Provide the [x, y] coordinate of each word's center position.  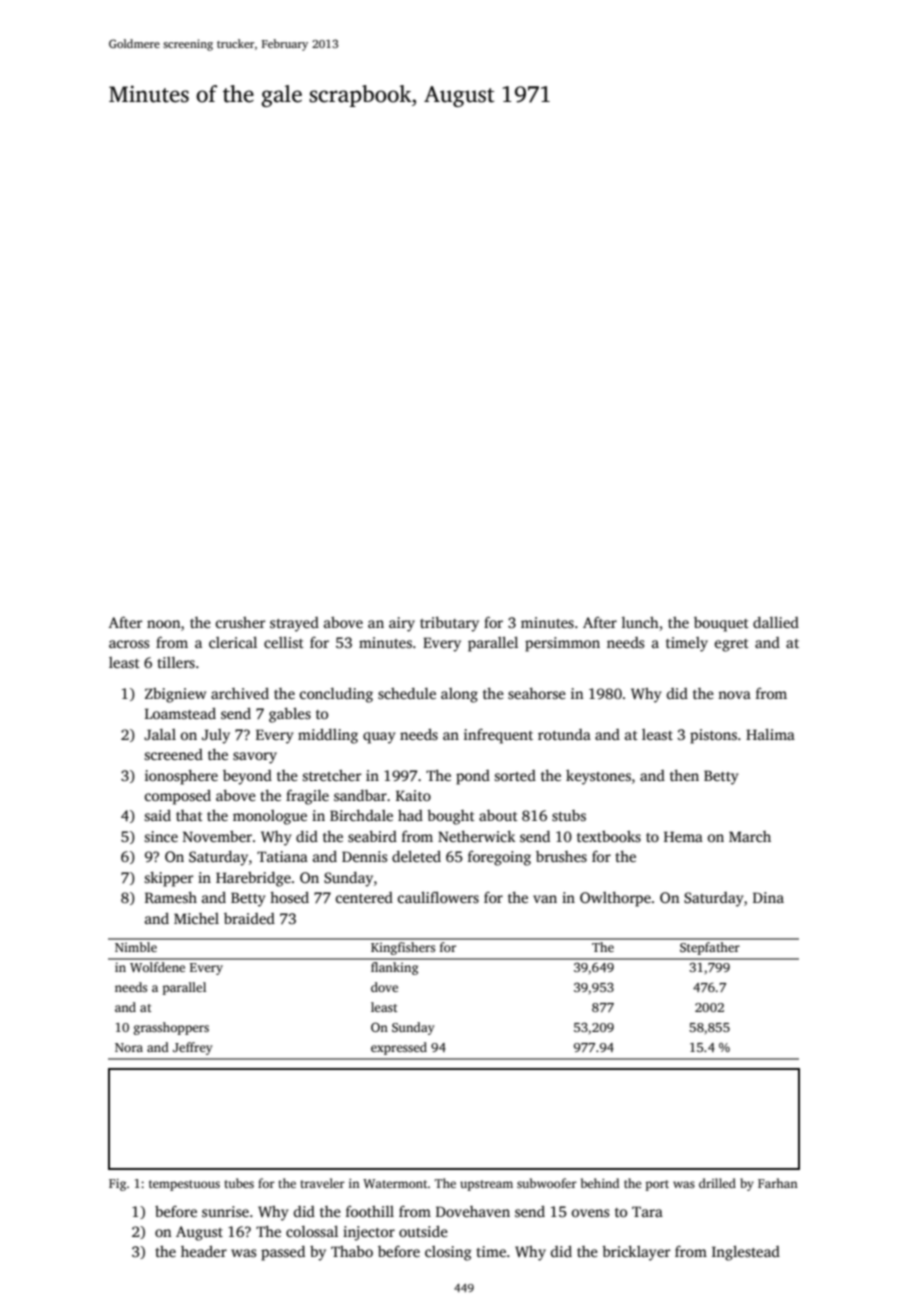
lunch [640, 622]
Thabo [352, 1251]
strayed [294, 624]
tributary [449, 624]
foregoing [499, 858]
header [204, 1251]
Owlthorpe [615, 899]
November [217, 836]
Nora [129, 1047]
